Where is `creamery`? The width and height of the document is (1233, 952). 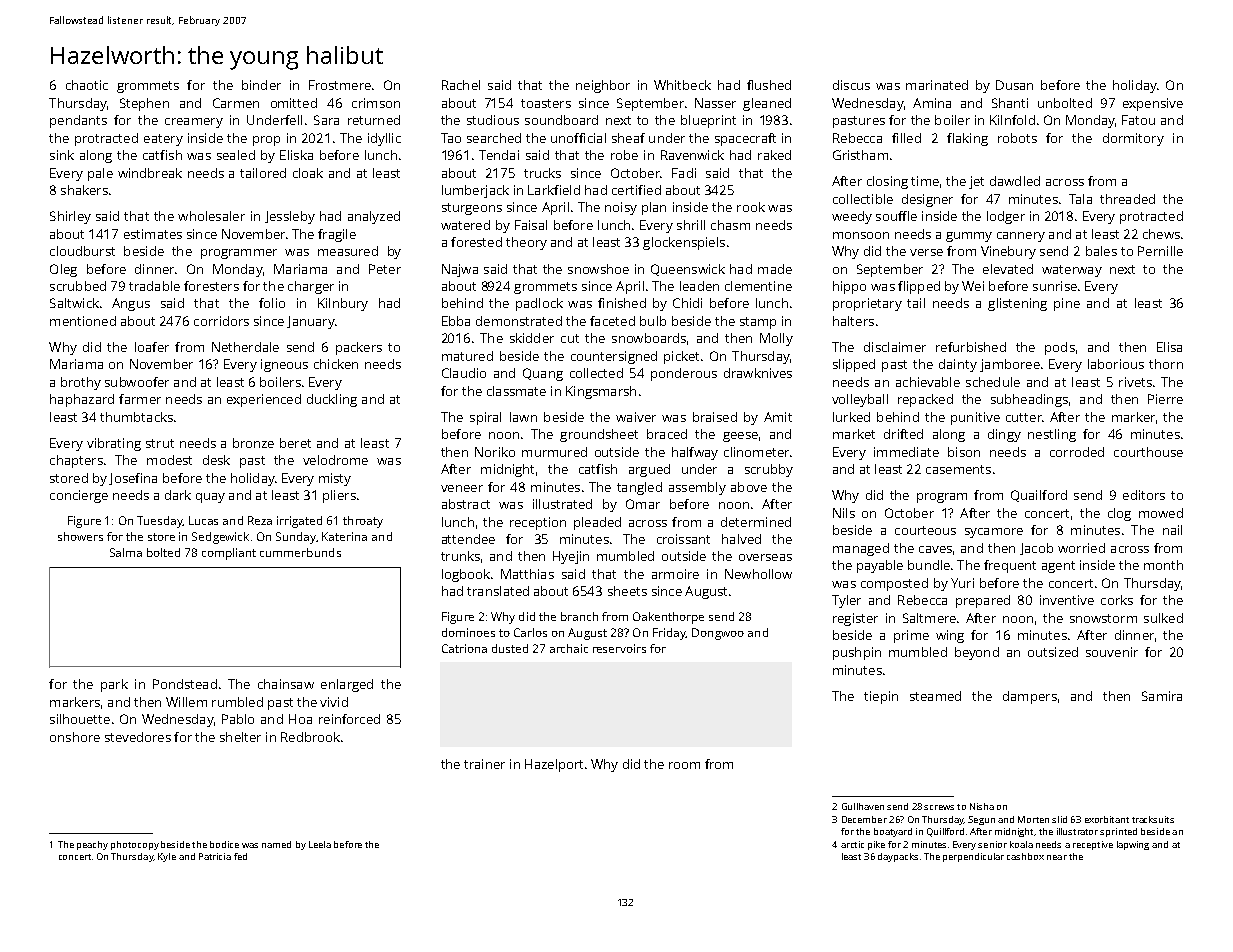 creamery is located at coordinates (194, 123).
